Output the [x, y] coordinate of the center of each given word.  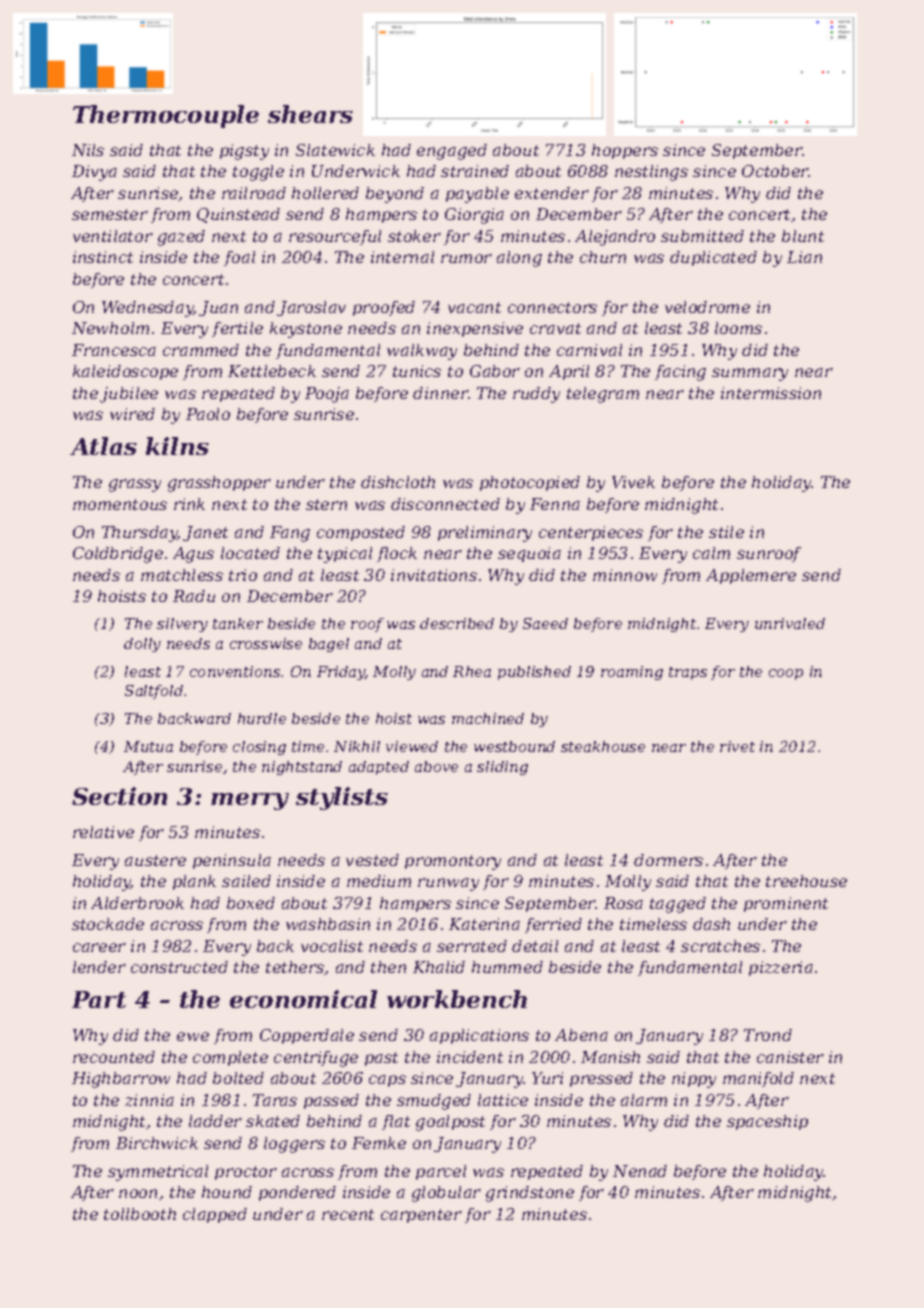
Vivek [633, 482]
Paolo [208, 414]
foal [239, 258]
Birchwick [157, 1143]
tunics [417, 371]
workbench [457, 999]
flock [397, 554]
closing [259, 748]
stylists [342, 798]
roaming [632, 673]
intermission [771, 393]
